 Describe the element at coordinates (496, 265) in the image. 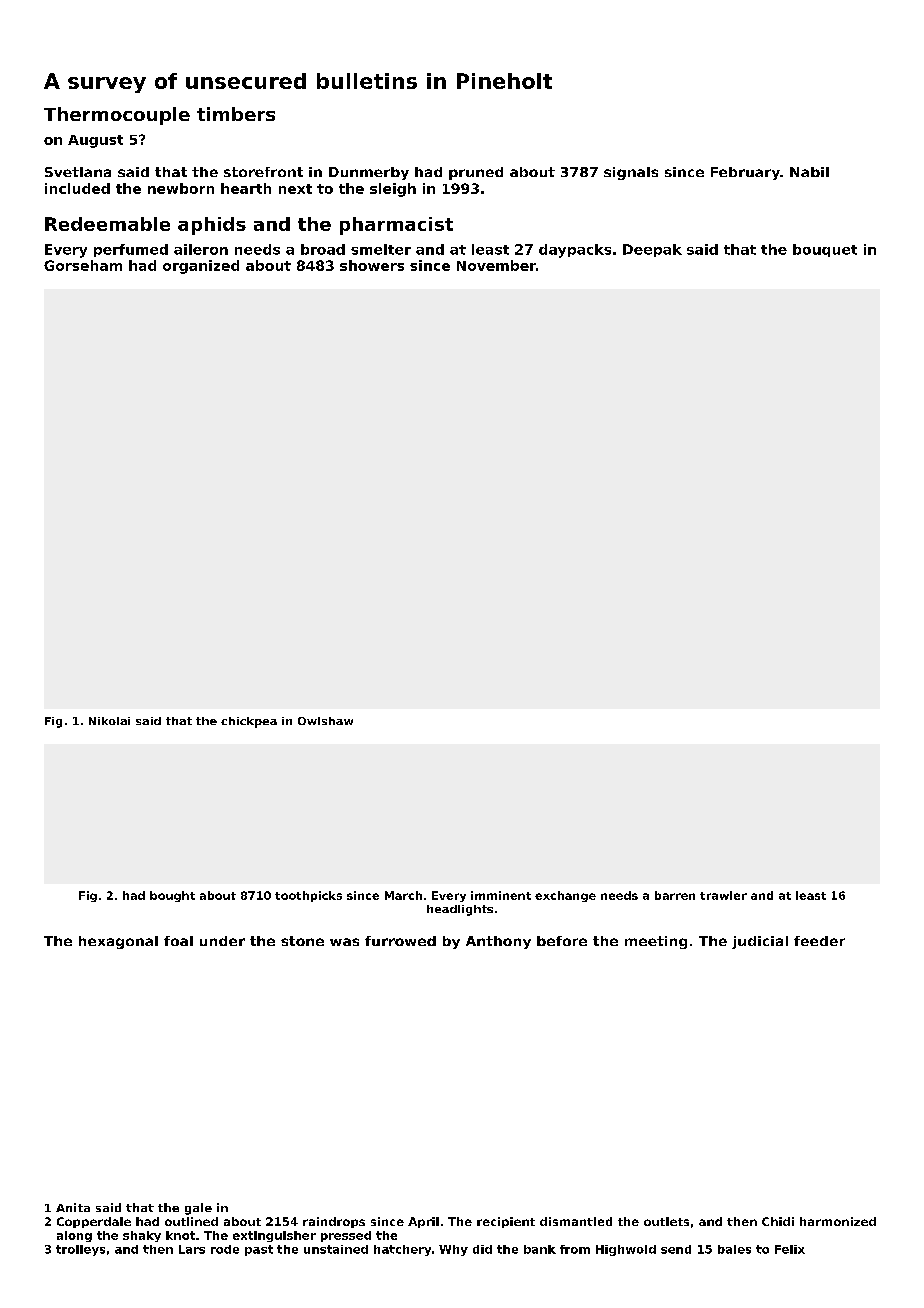

I see `November` at that location.
